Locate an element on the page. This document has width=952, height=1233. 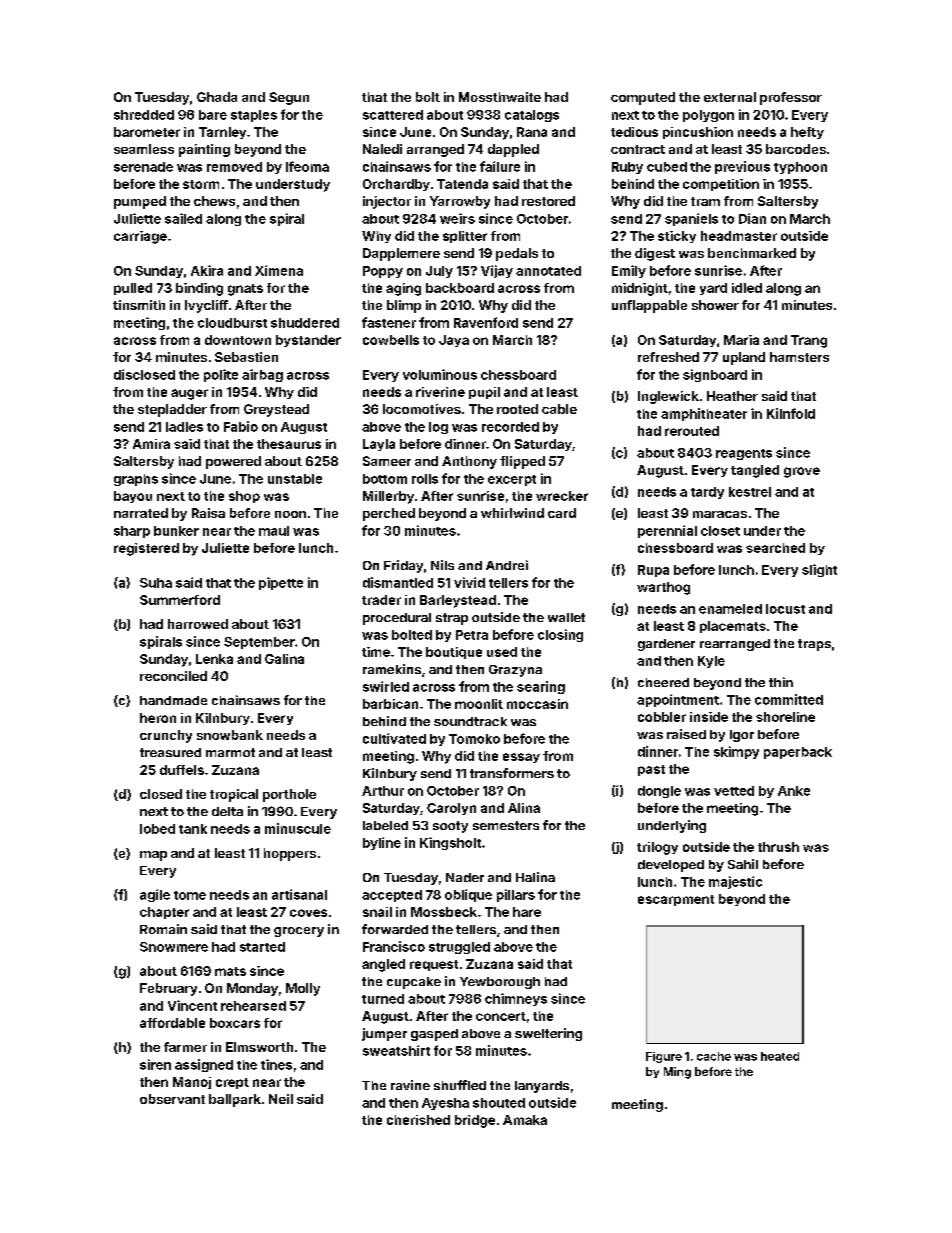
polygon is located at coordinates (708, 116).
